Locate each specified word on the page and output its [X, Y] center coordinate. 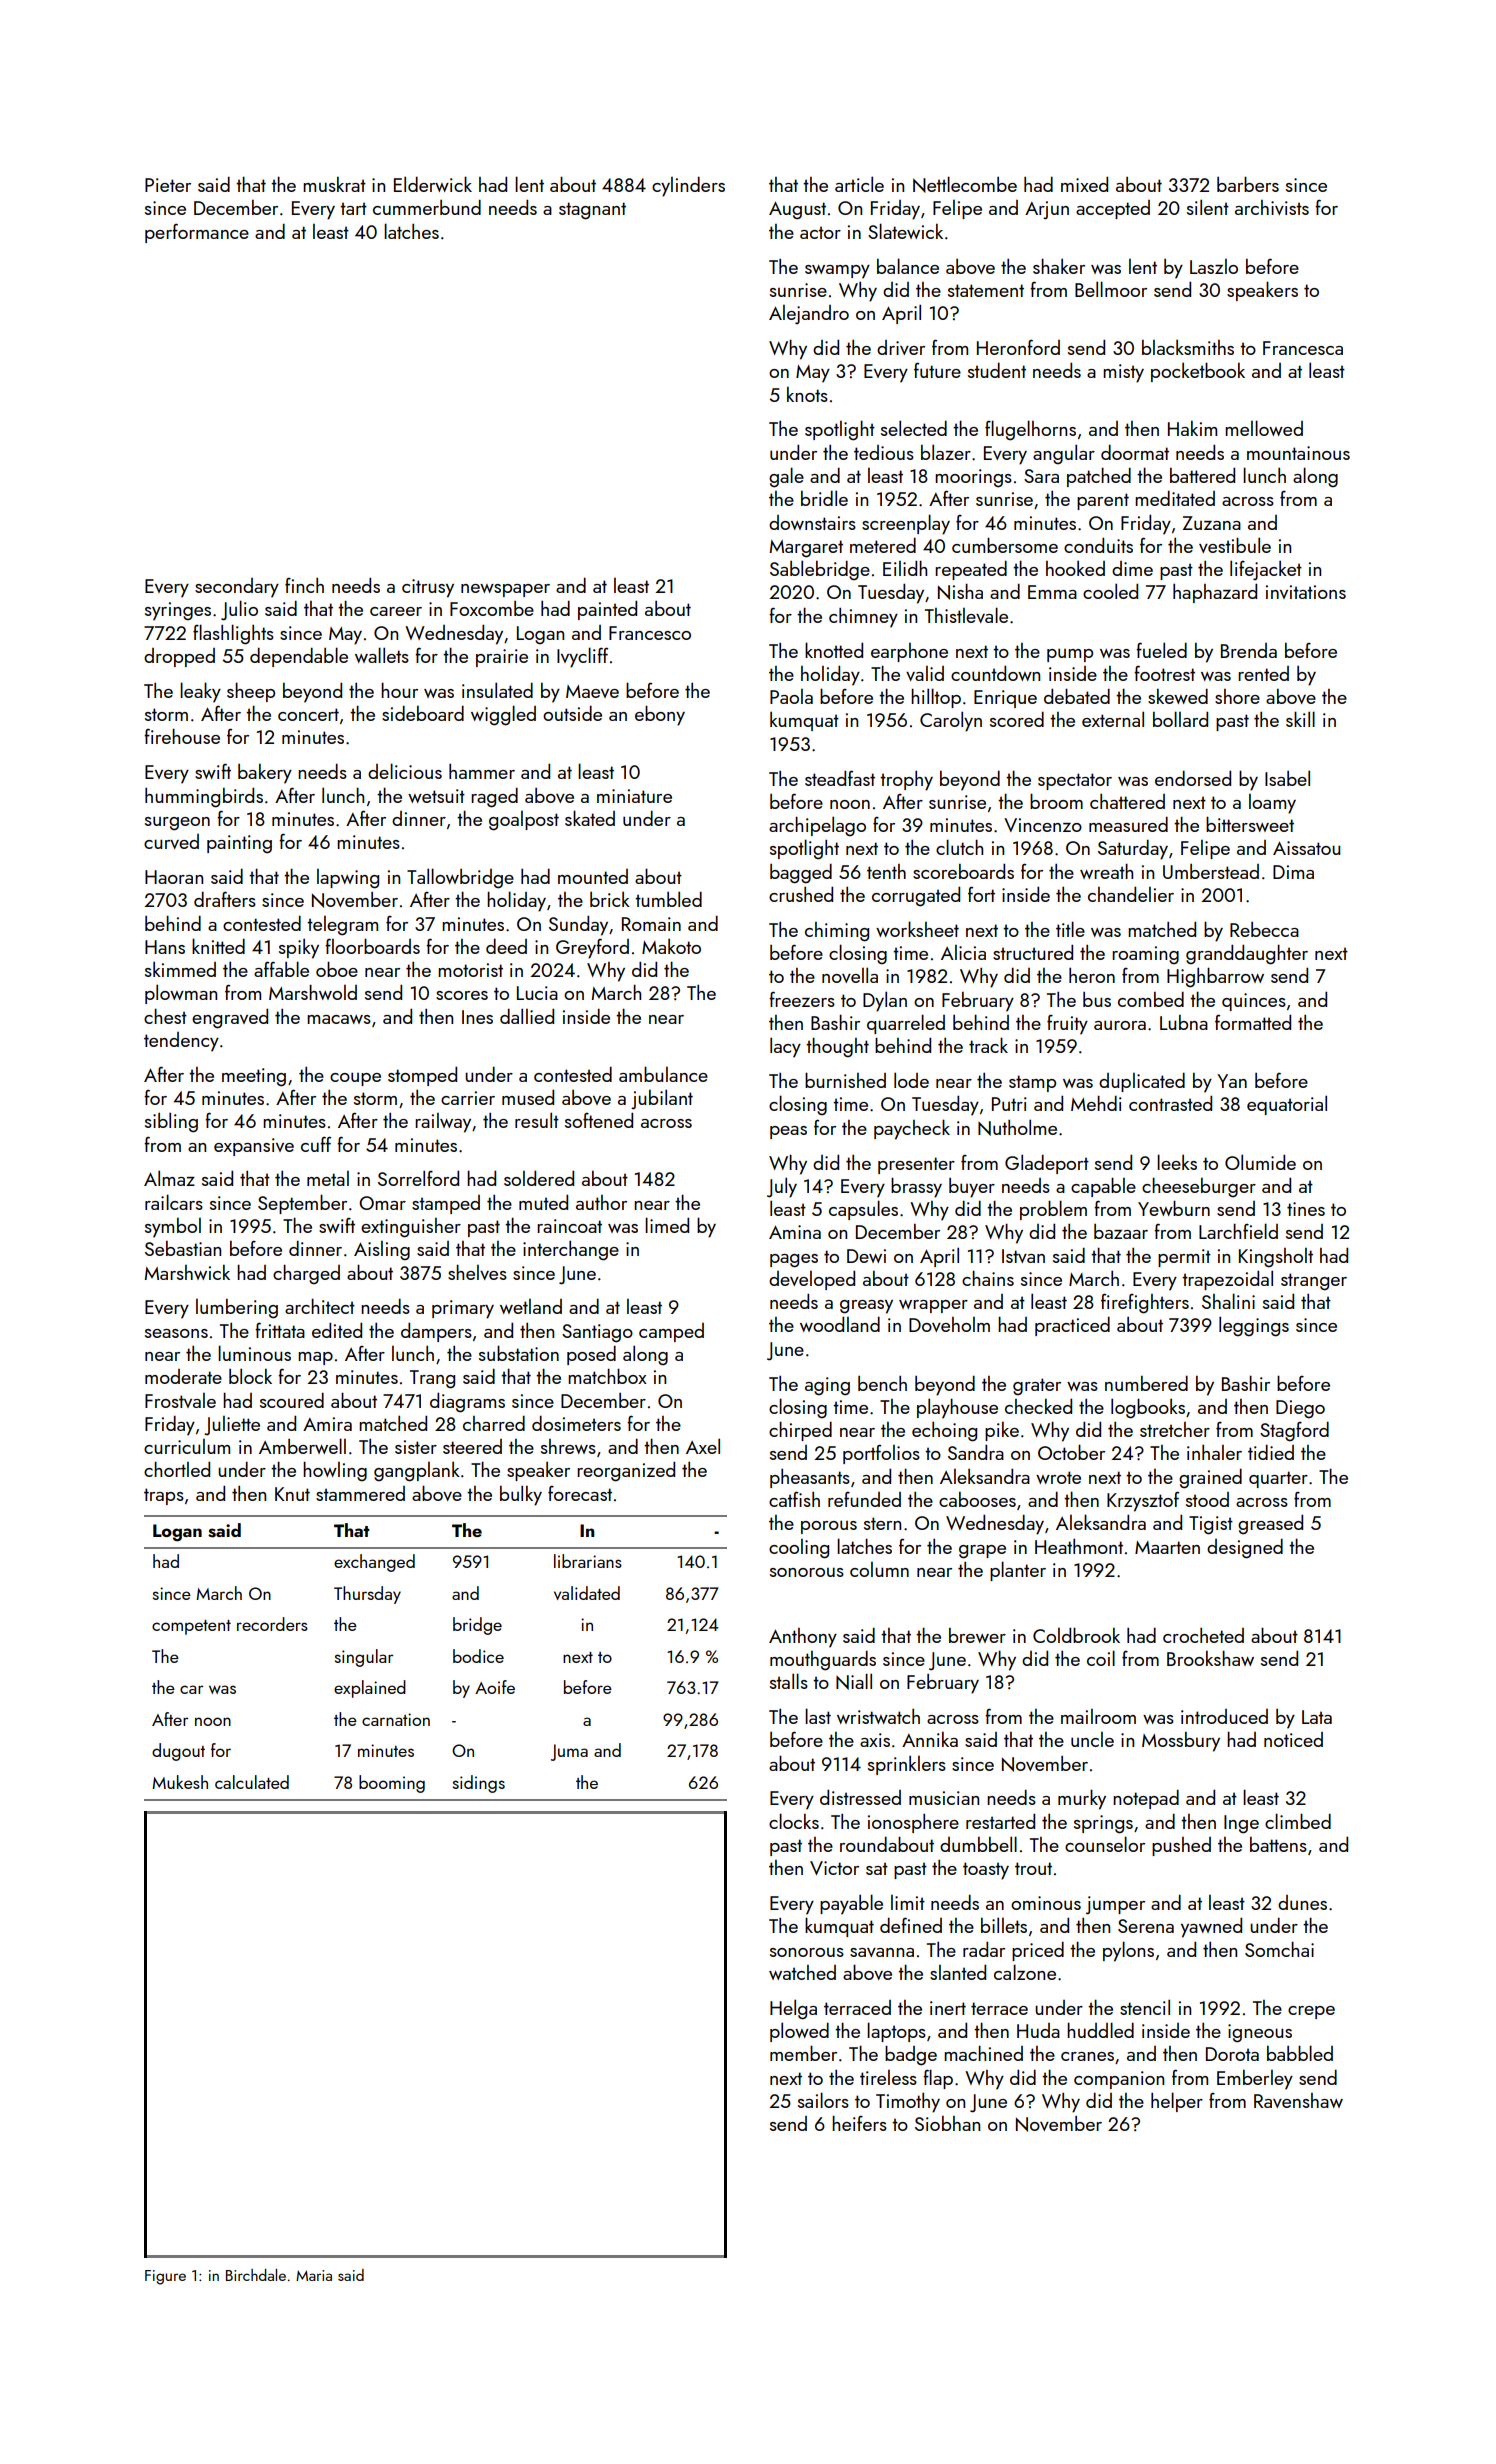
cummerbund [427, 207]
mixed [1084, 184]
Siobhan [947, 2123]
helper [1177, 2102]
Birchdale [256, 2275]
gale [786, 477]
